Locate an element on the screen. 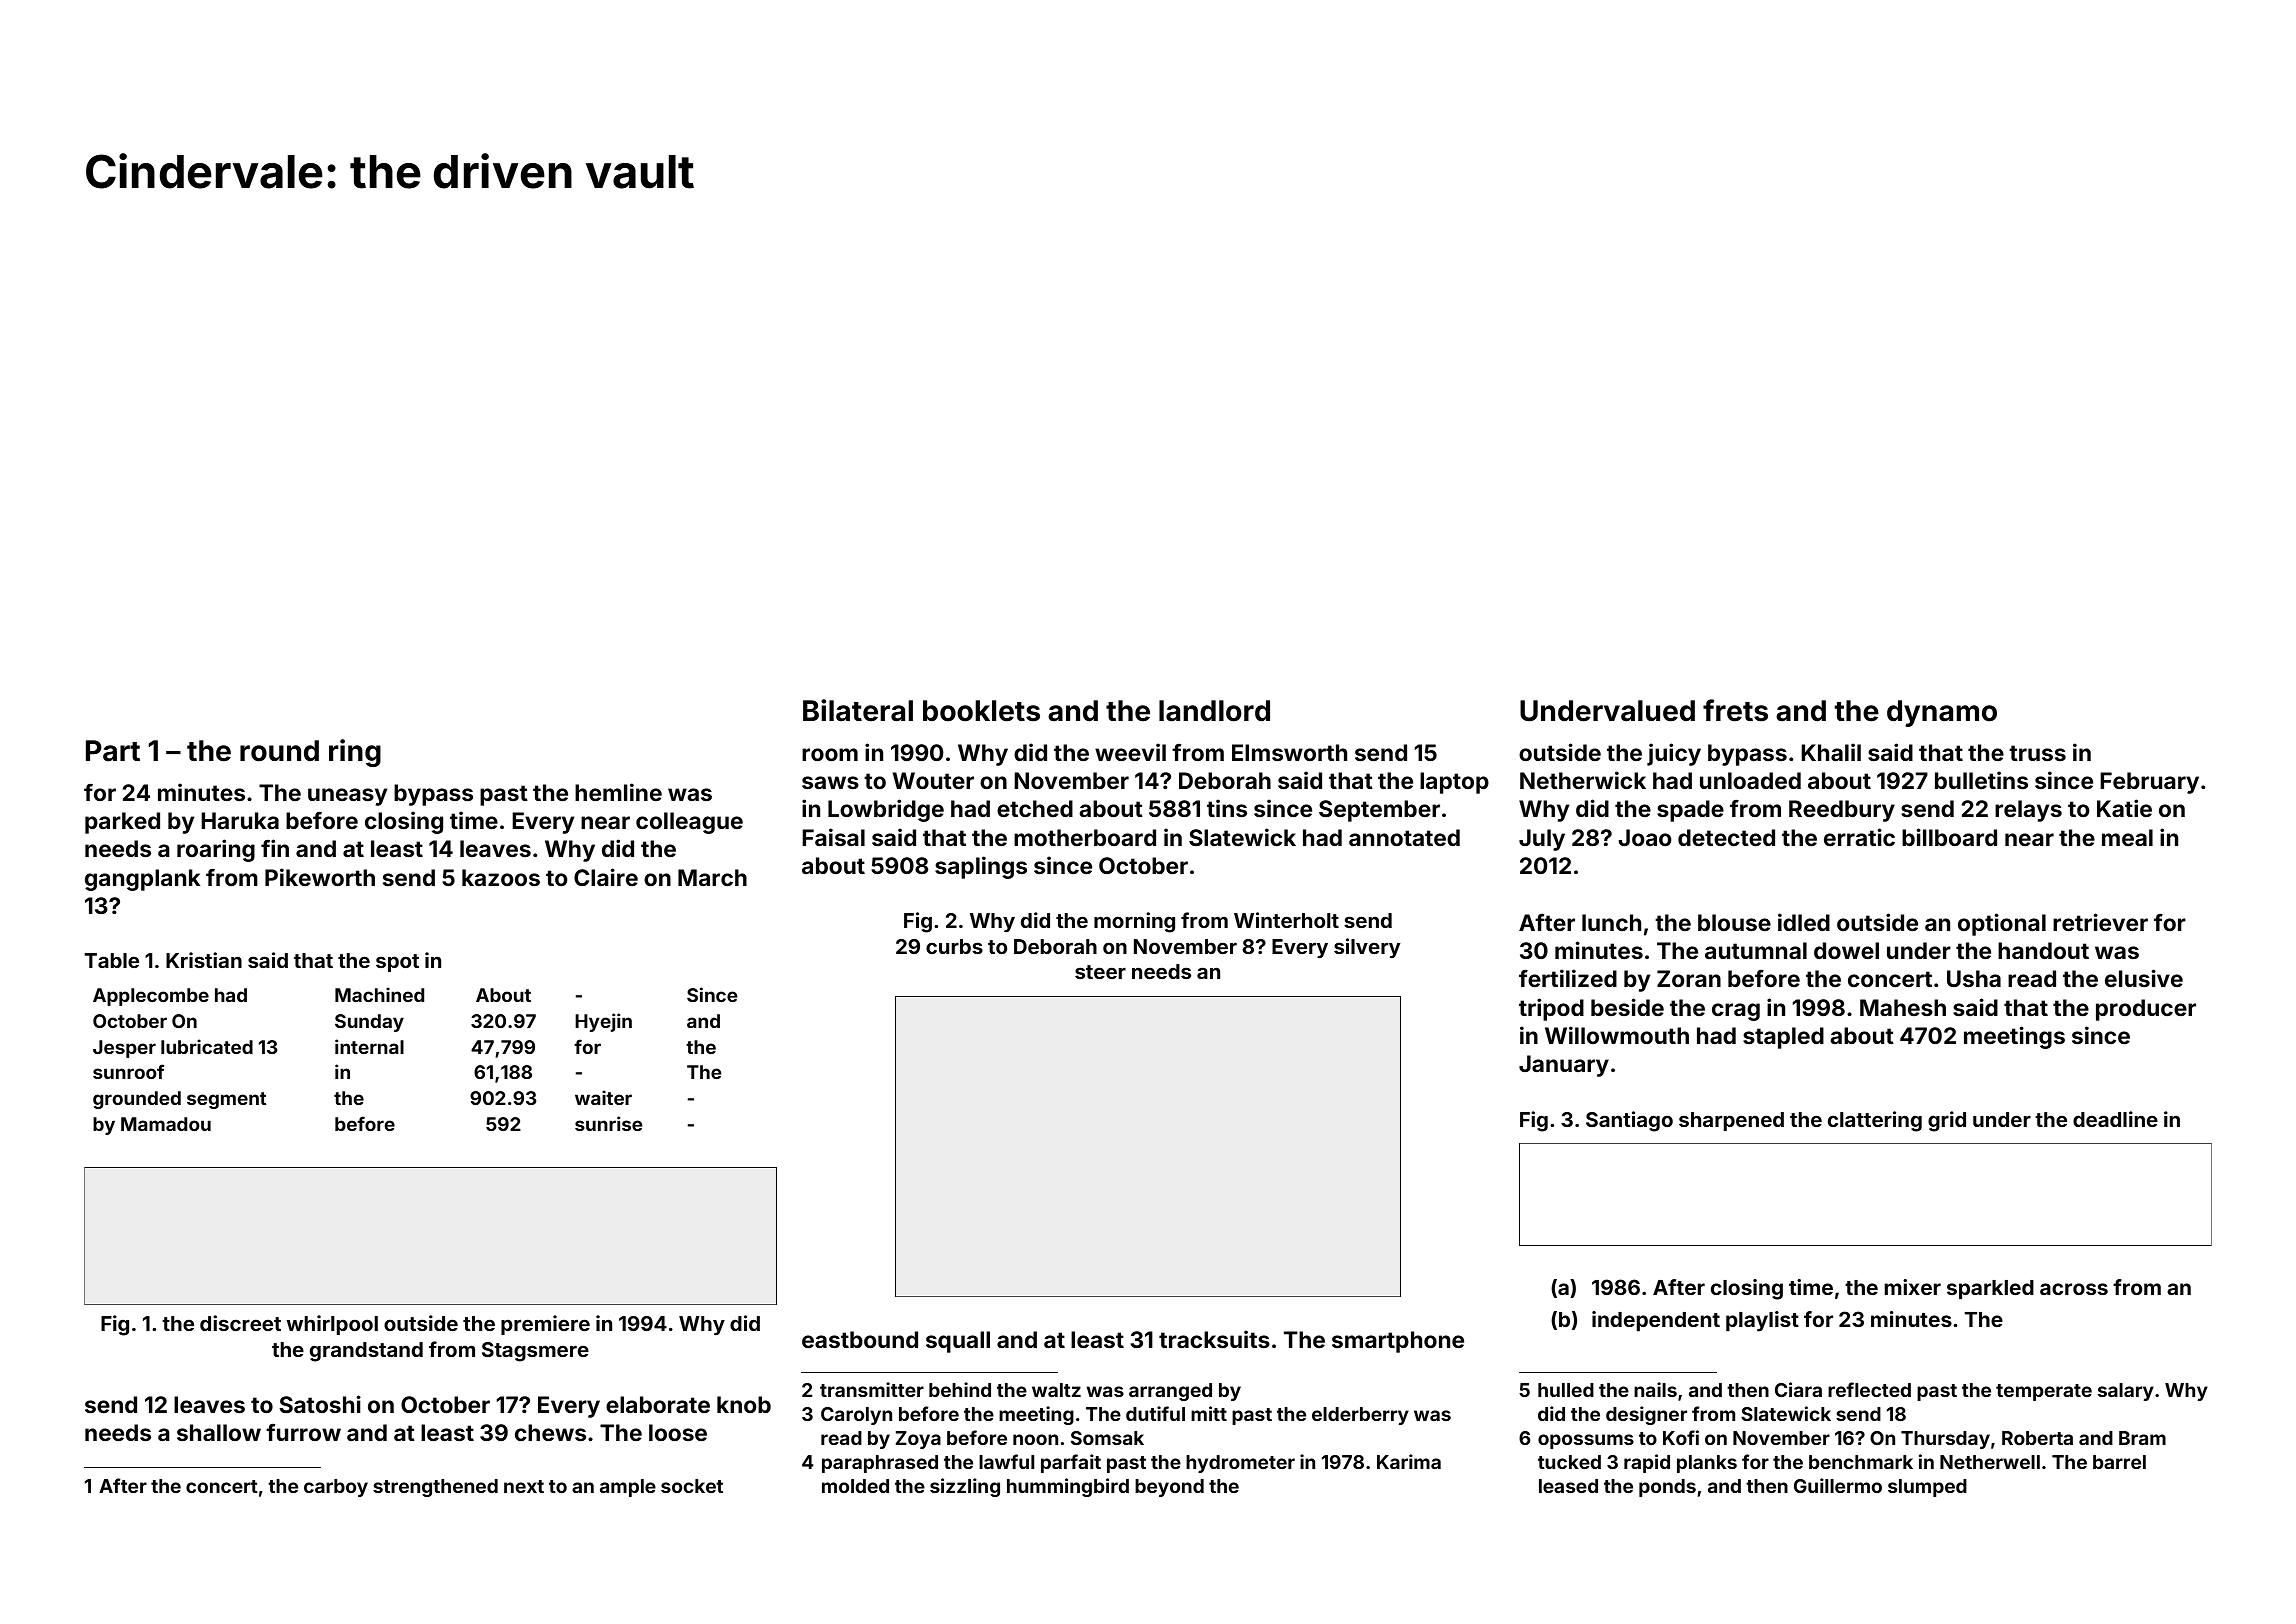 This screenshot has width=2296, height=1624. room is located at coordinates (830, 754).
